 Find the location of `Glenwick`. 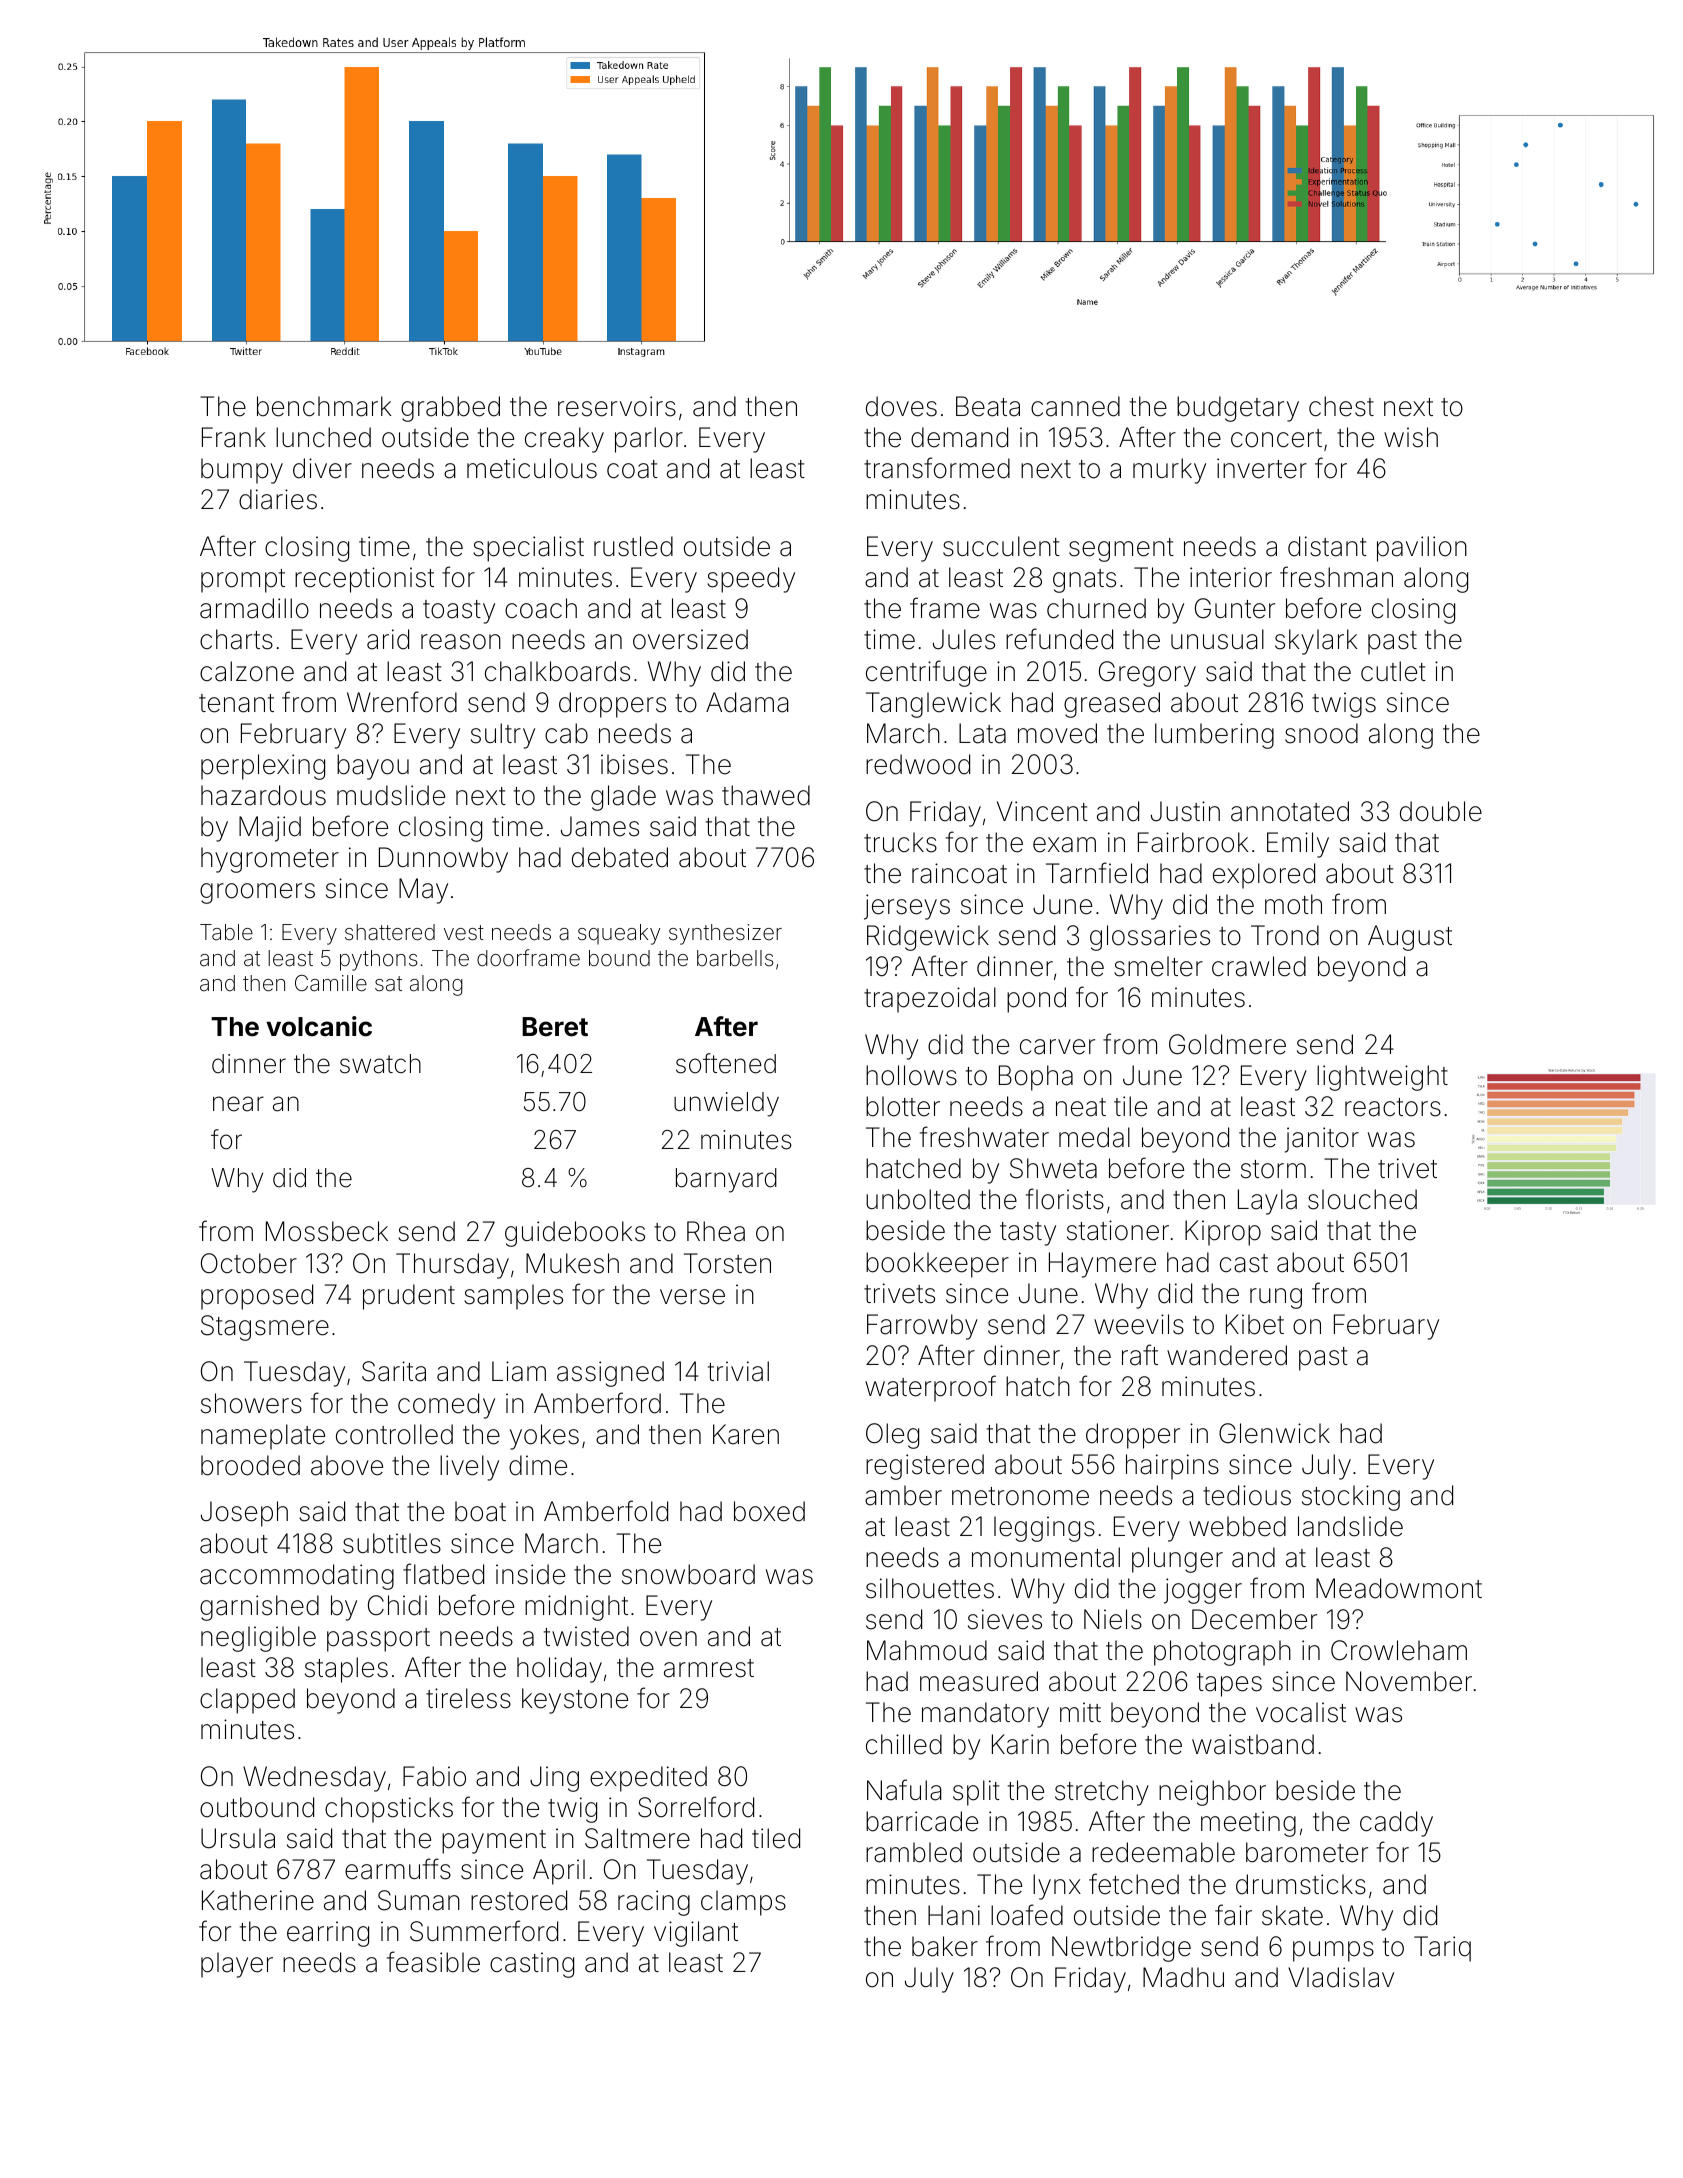

Glenwick is located at coordinates (1274, 1433).
